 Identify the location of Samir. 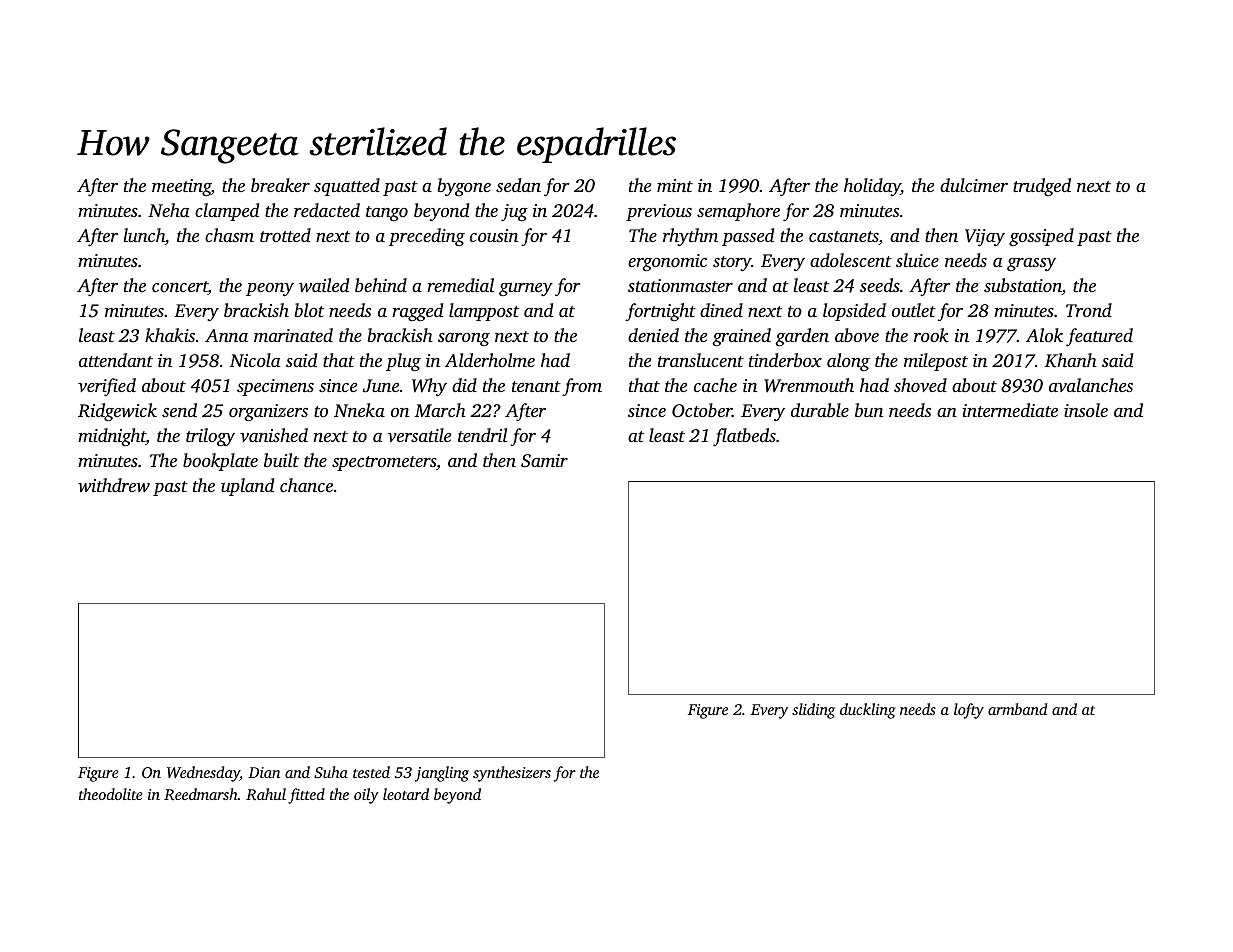
(544, 461).
